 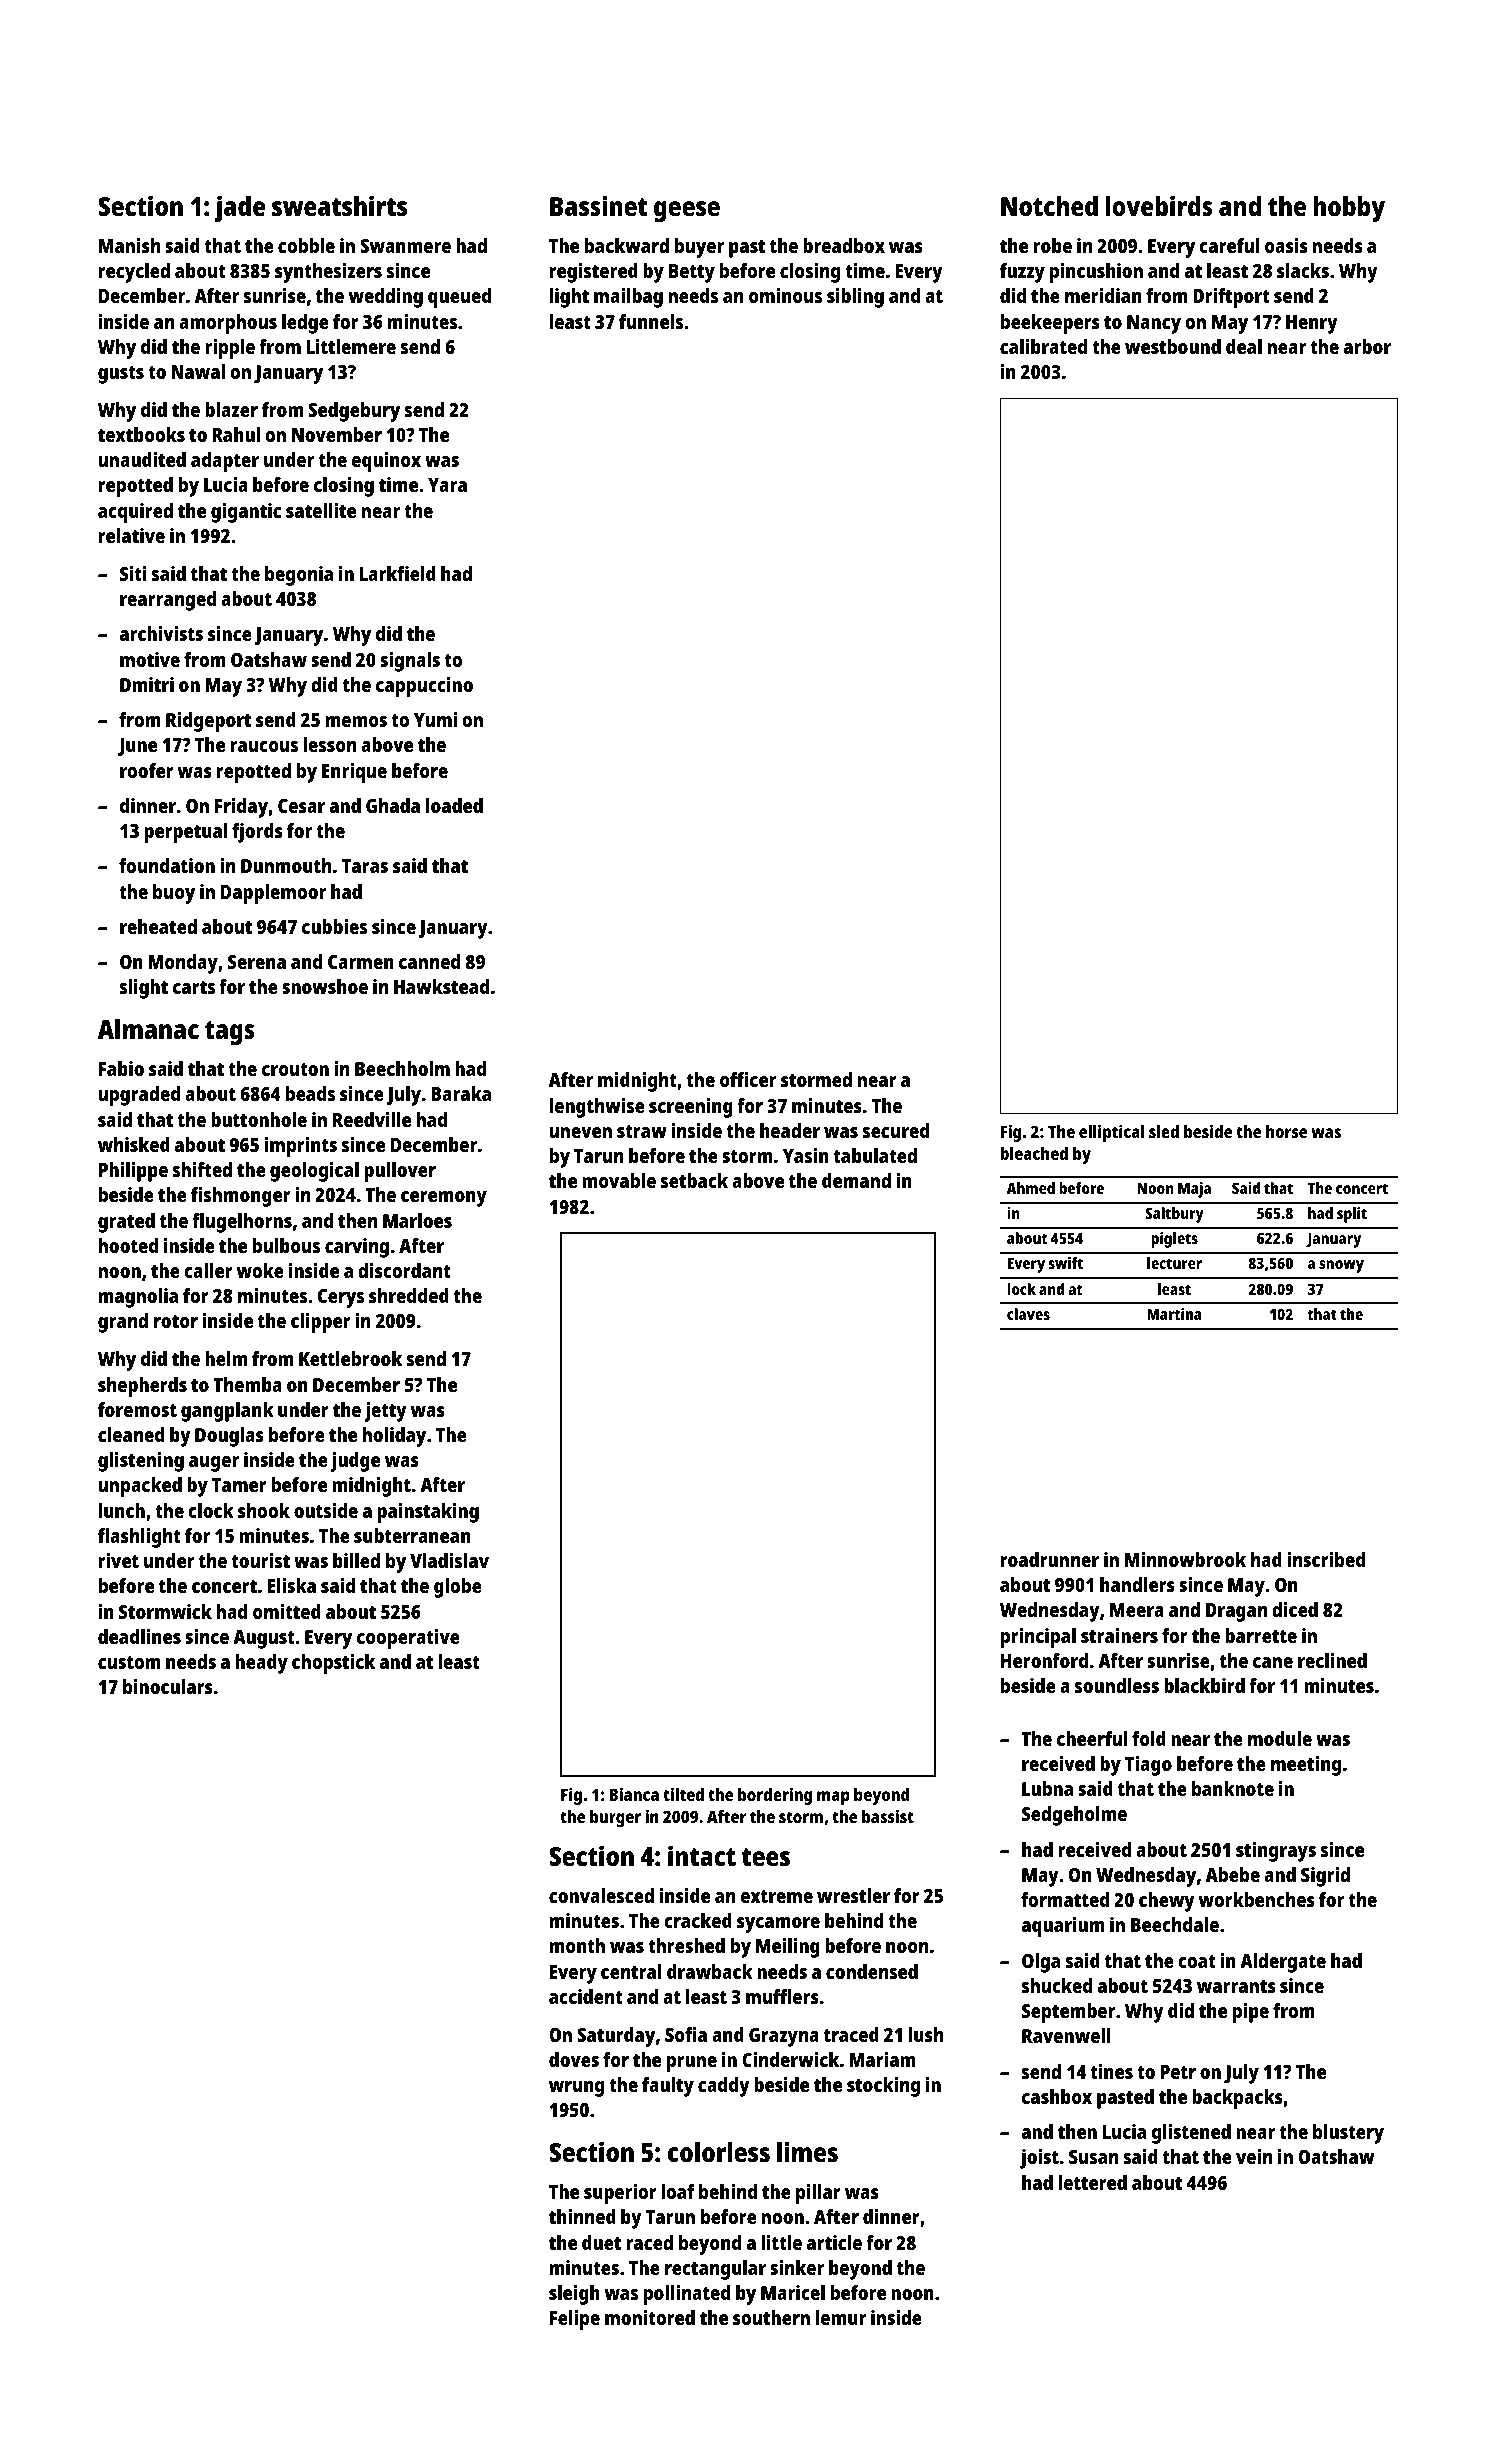 What do you see at coordinates (123, 1323) in the image?
I see `grand` at bounding box center [123, 1323].
